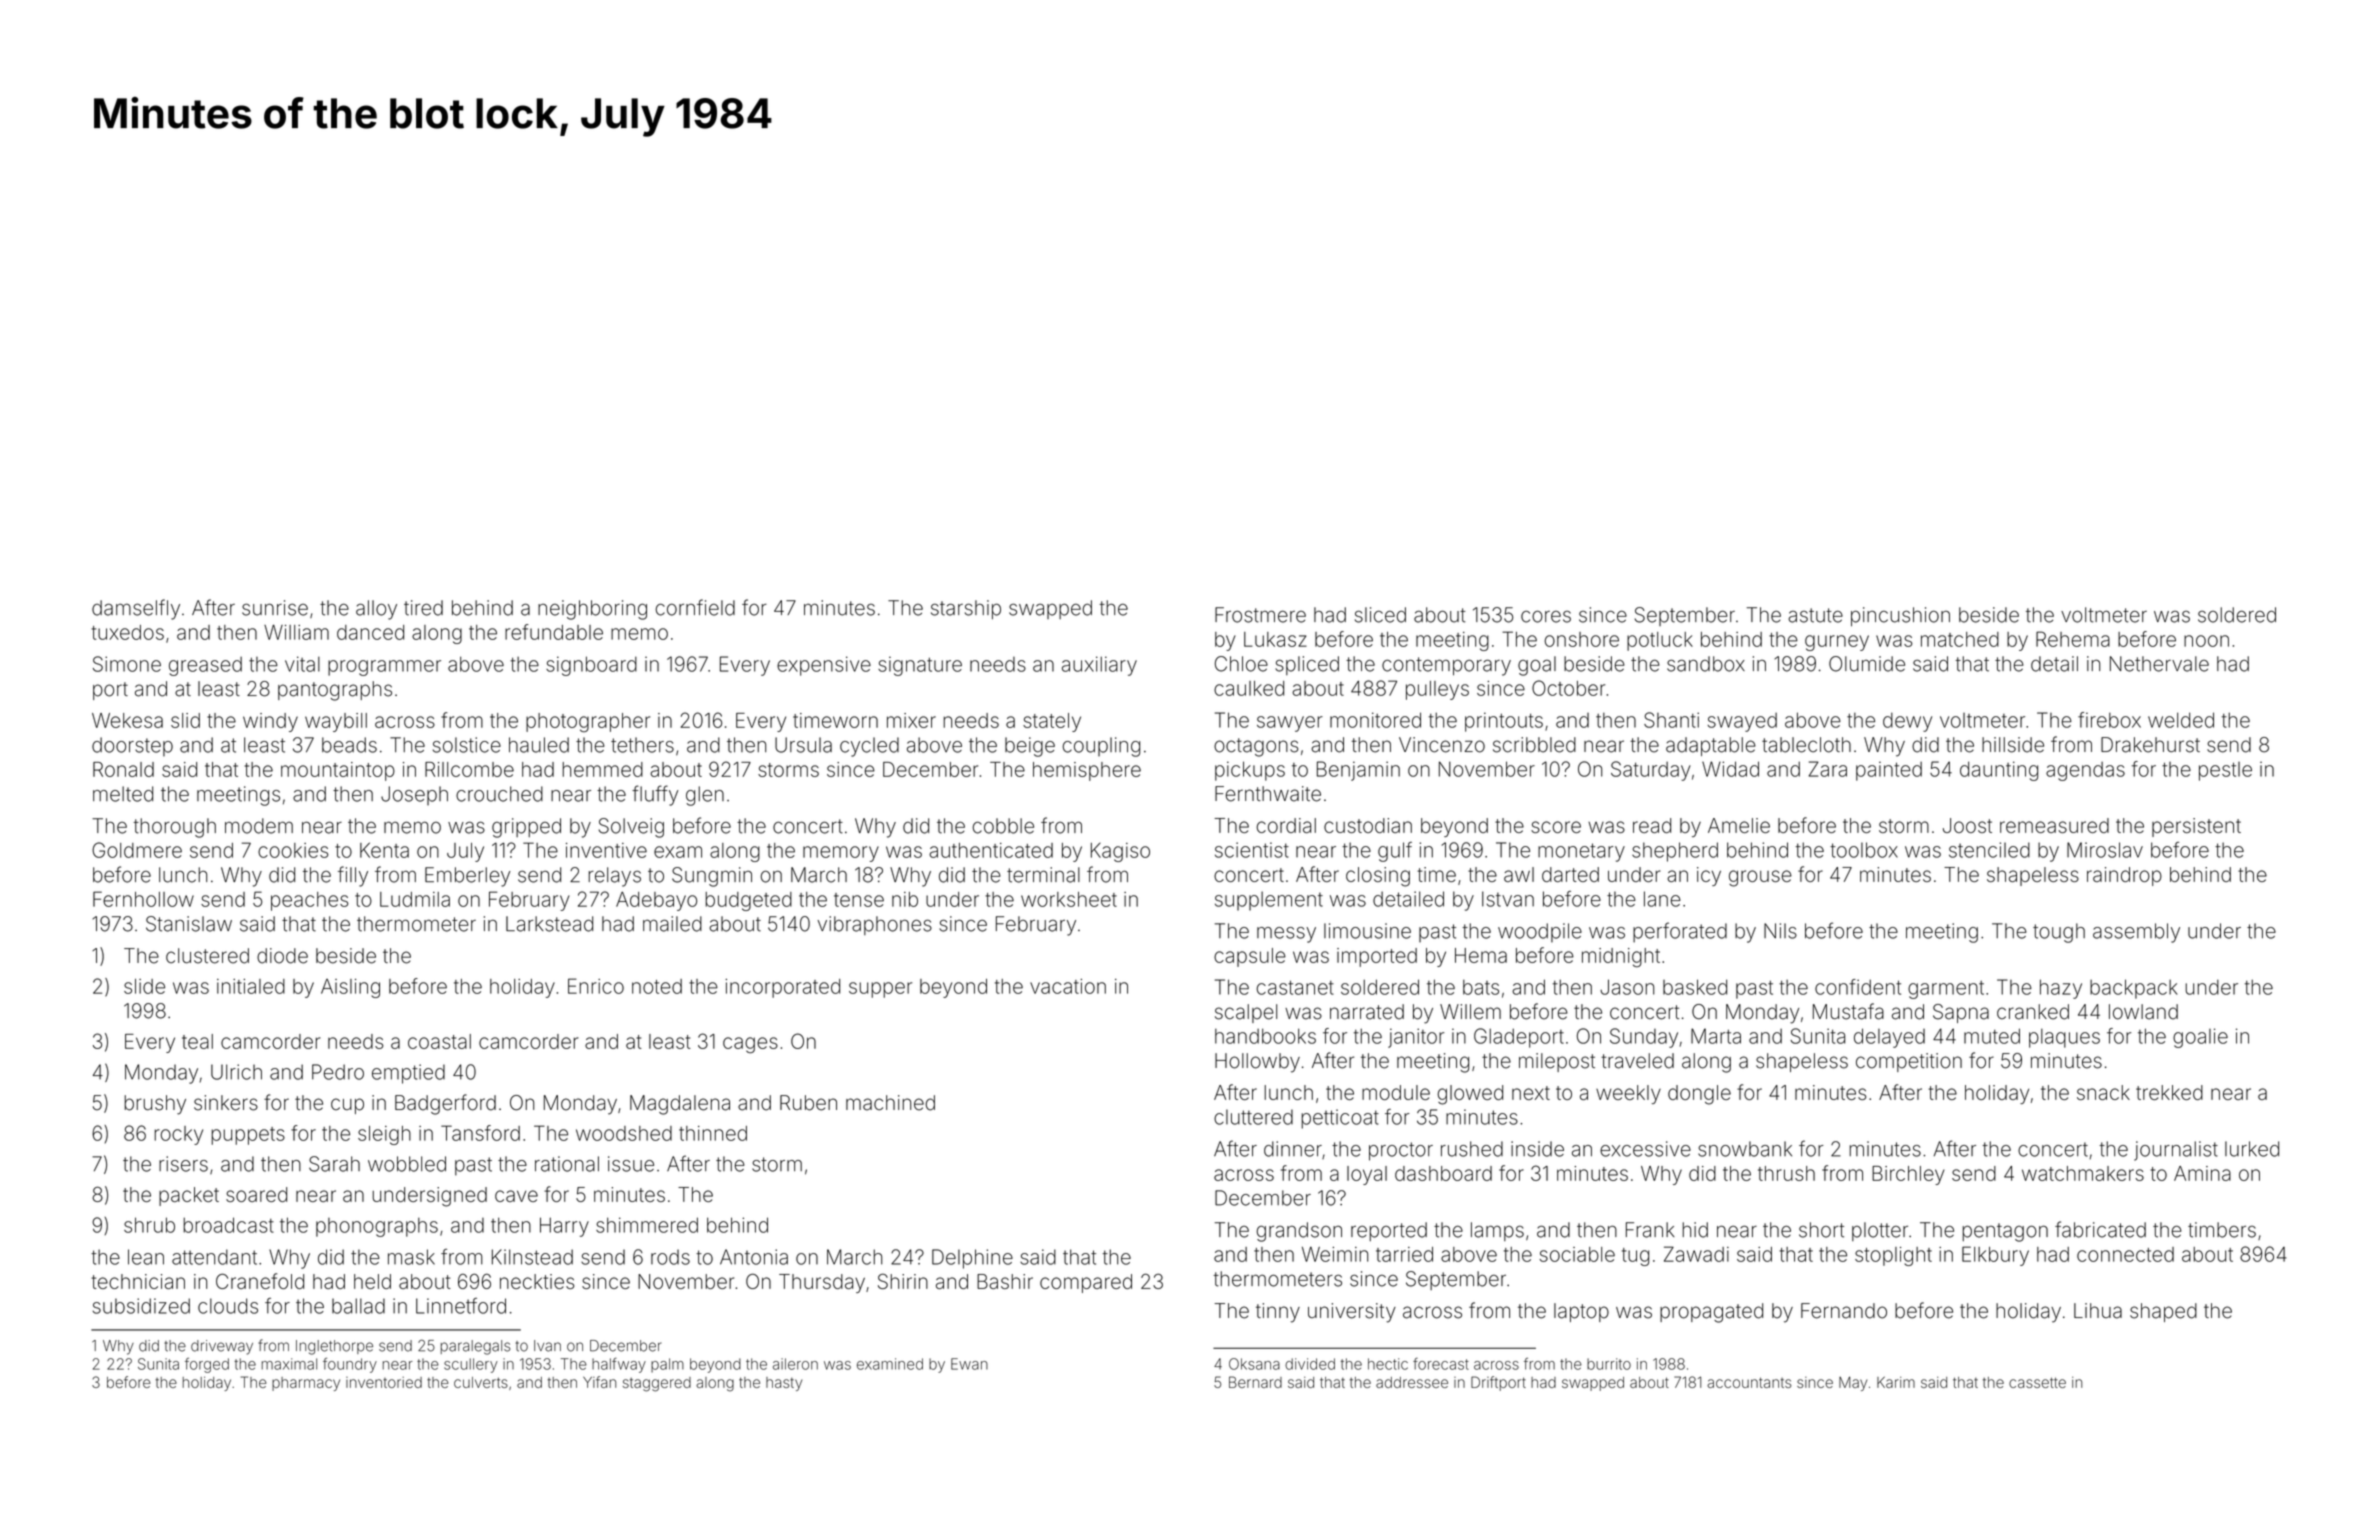 The height and width of the screenshot is (1540, 2380). What do you see at coordinates (2098, 1311) in the screenshot?
I see `Lihua` at bounding box center [2098, 1311].
